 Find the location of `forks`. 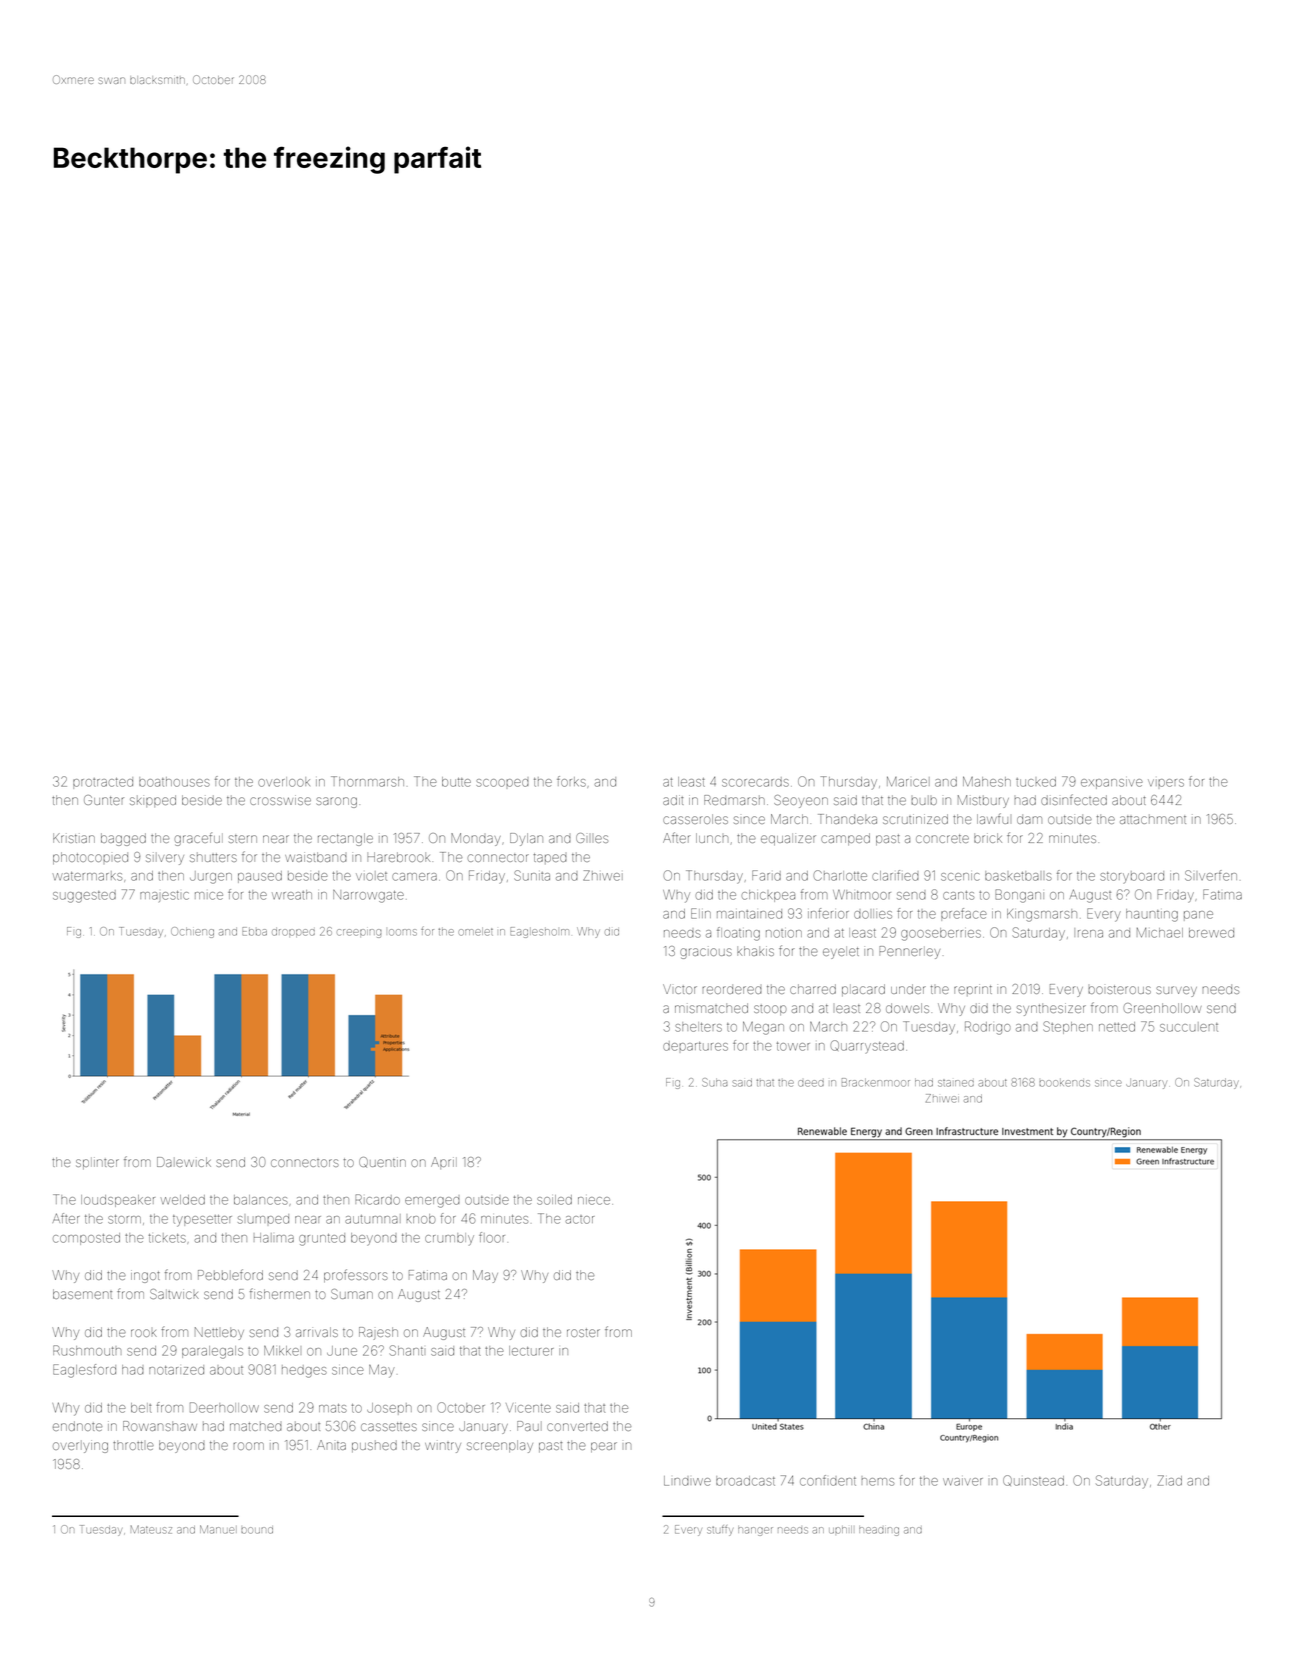

forks is located at coordinates (571, 781).
